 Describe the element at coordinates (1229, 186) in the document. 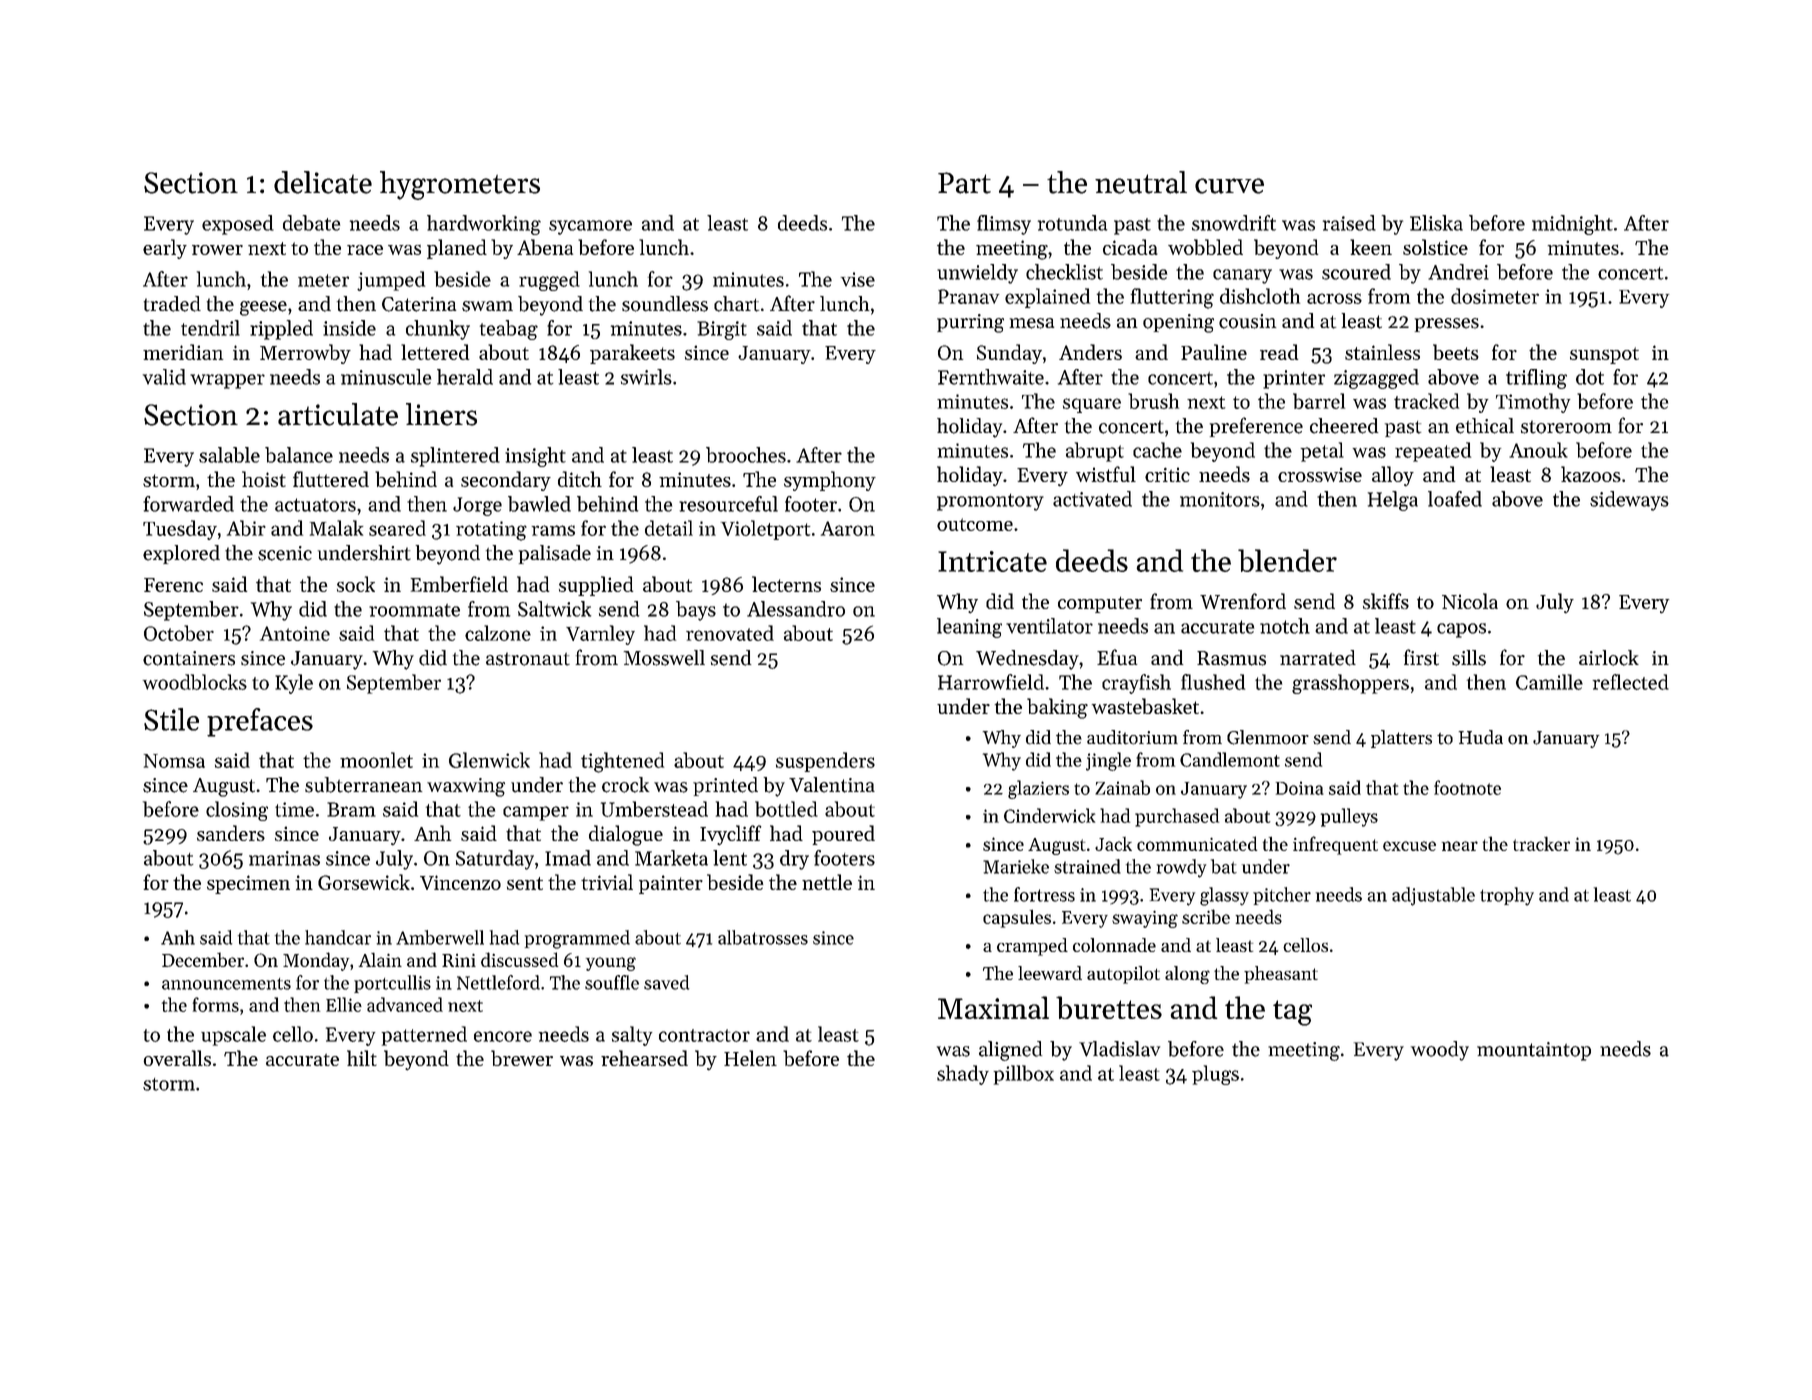

I see `curve` at that location.
